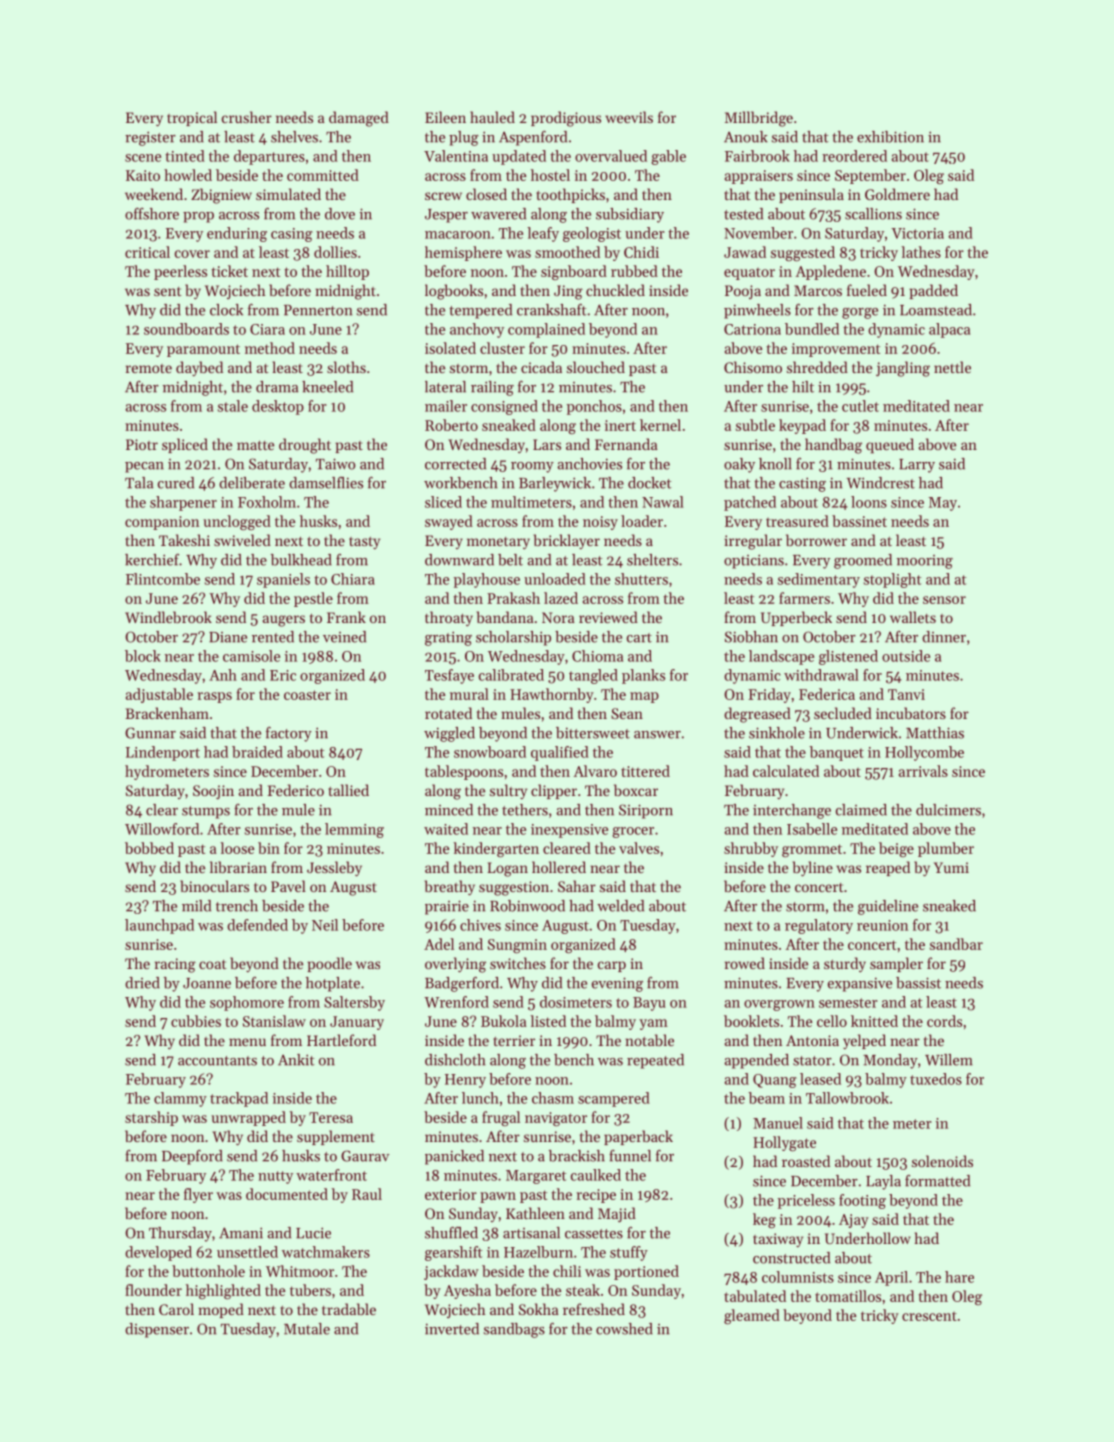 Image resolution: width=1114 pixels, height=1442 pixels. Describe the element at coordinates (198, 217) in the image. I see `prop` at that location.
